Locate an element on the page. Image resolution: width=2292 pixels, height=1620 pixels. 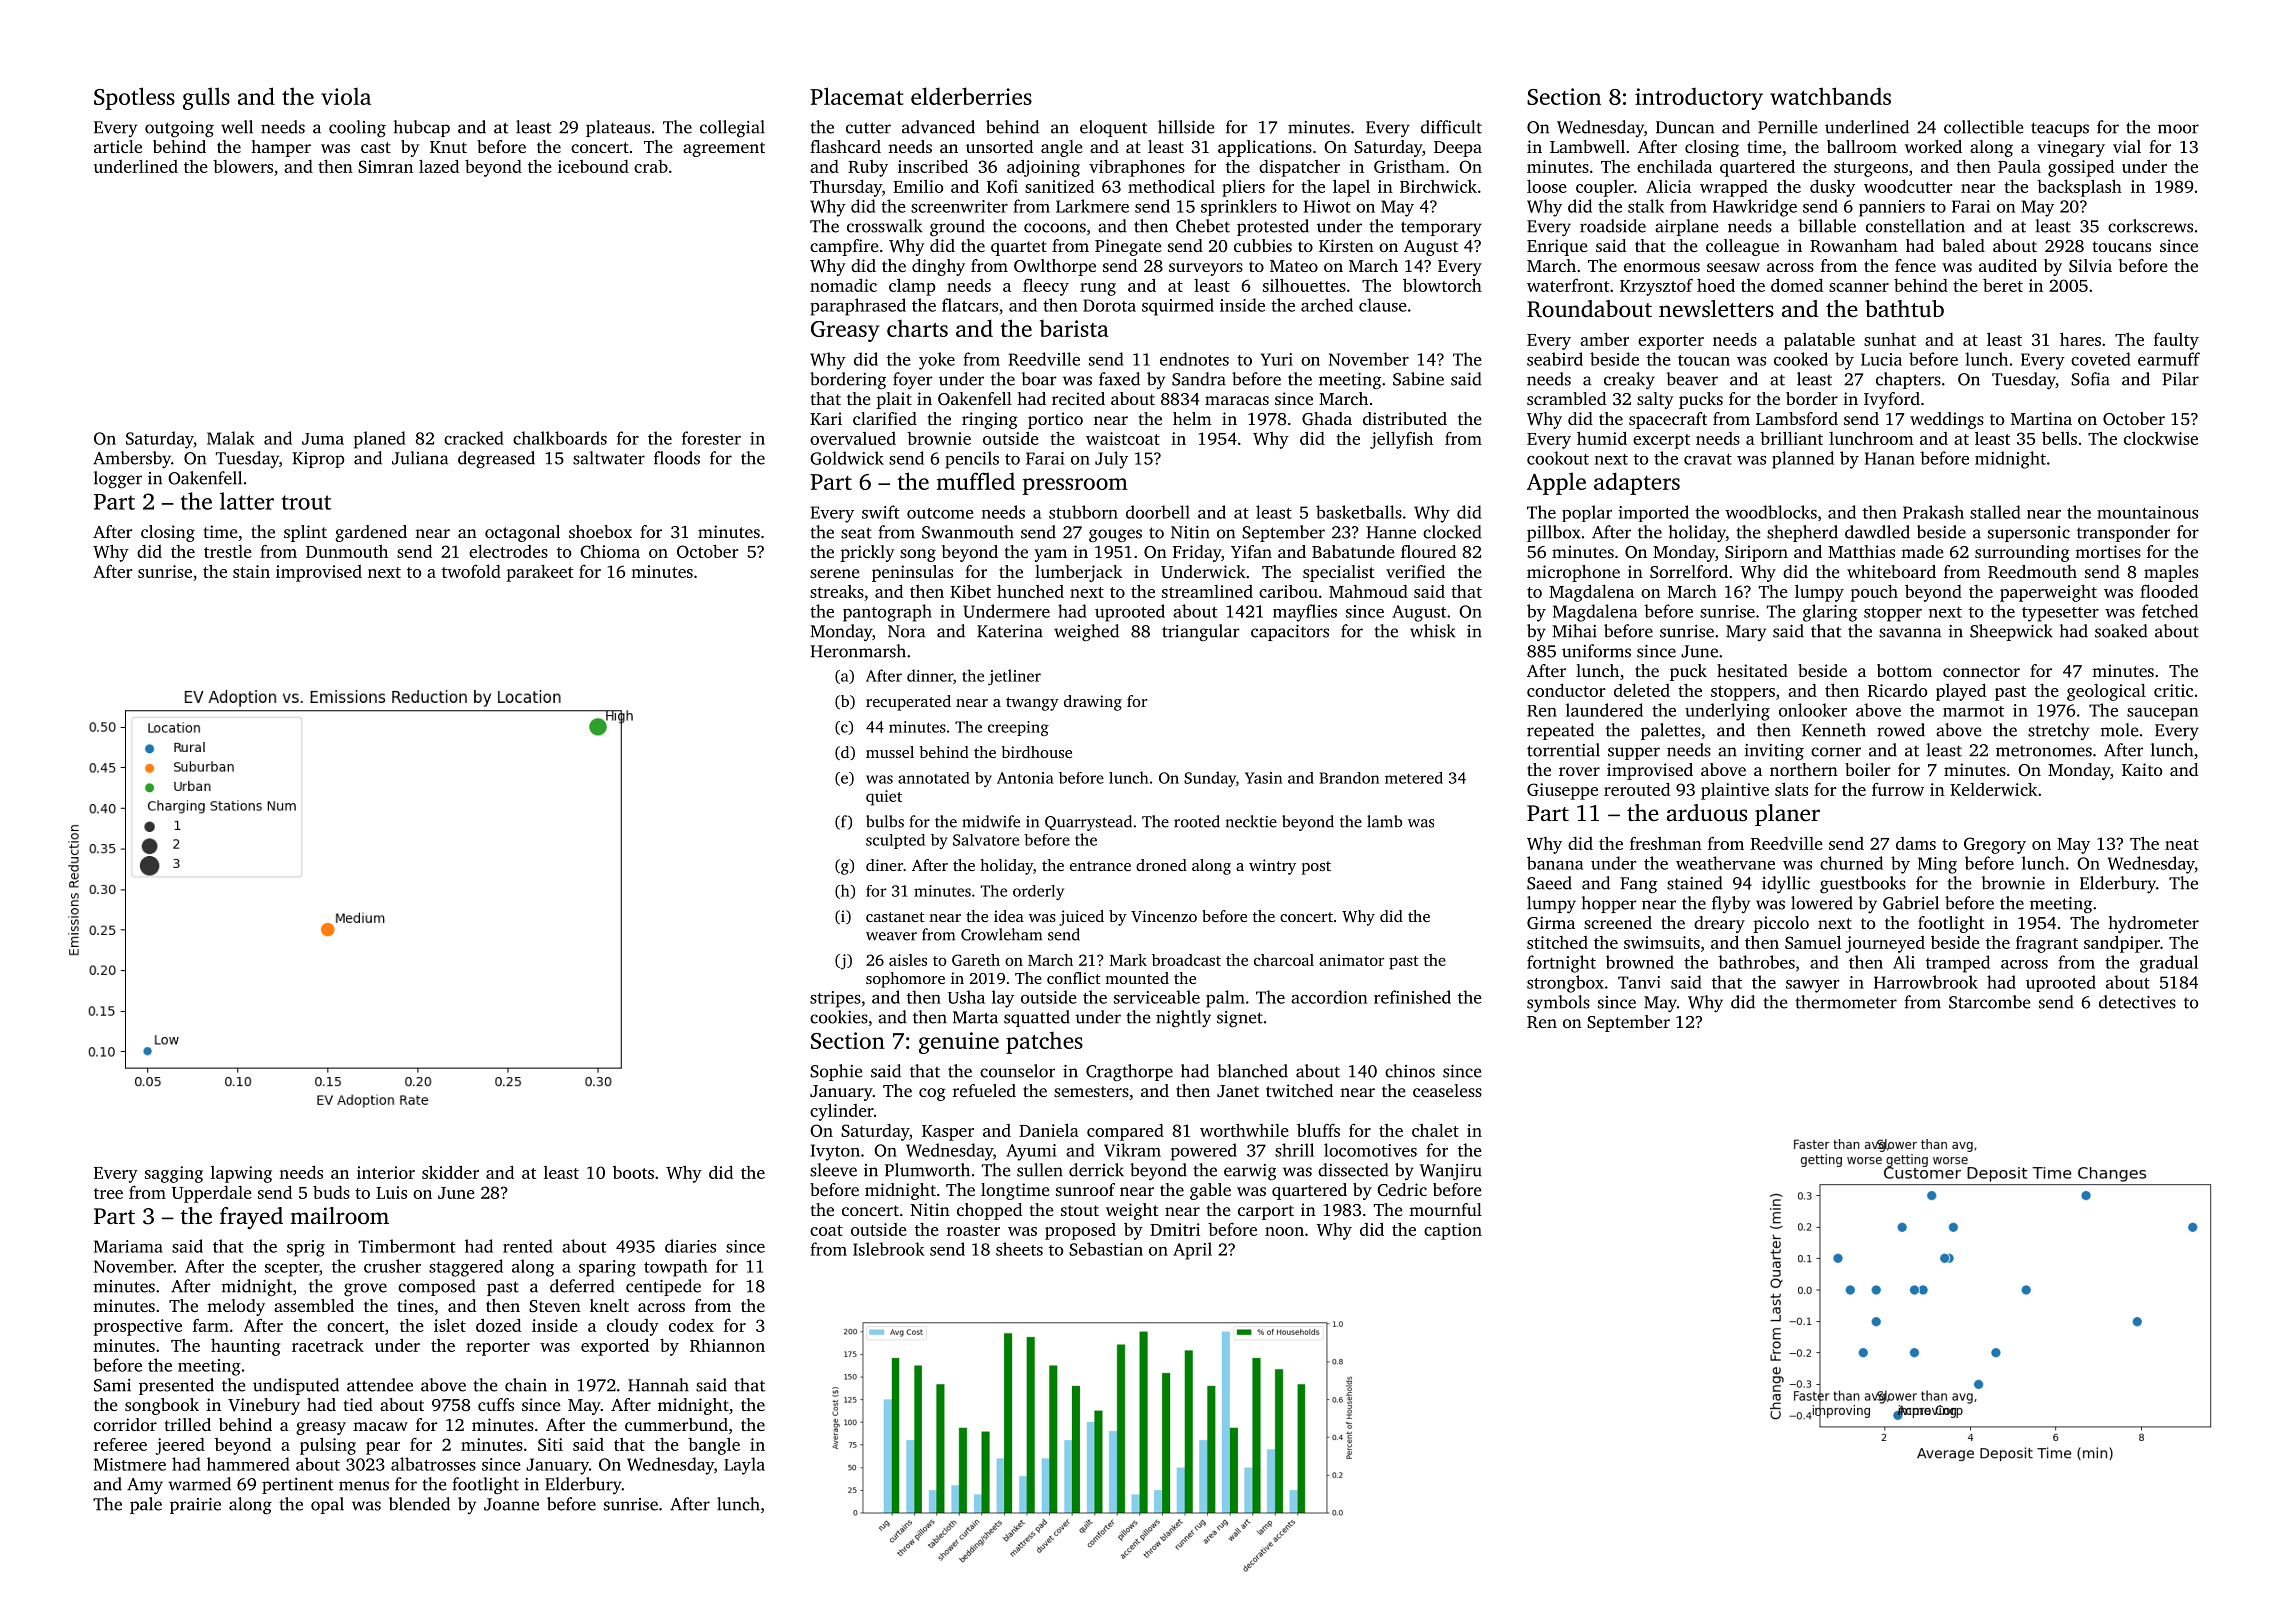
Ming is located at coordinates (1937, 865).
